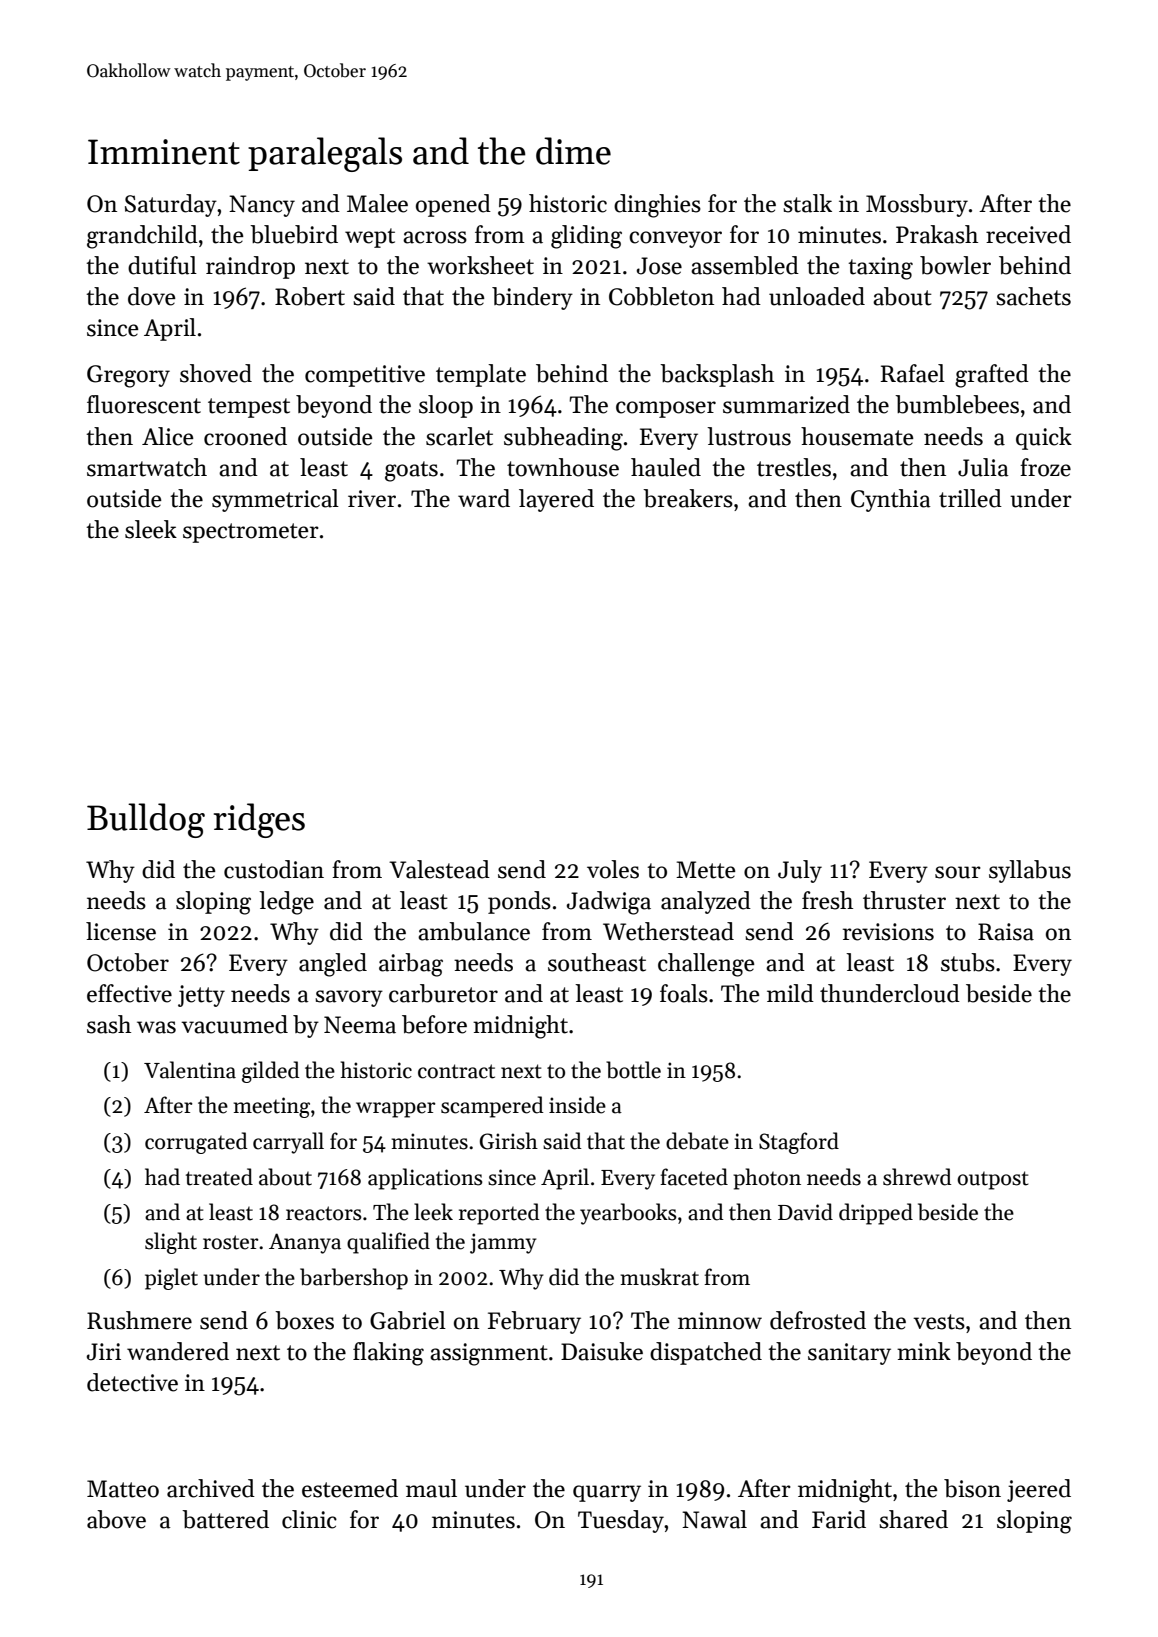 The height and width of the screenshot is (1637, 1158). What do you see at coordinates (164, 152) in the screenshot?
I see `Imminent` at bounding box center [164, 152].
